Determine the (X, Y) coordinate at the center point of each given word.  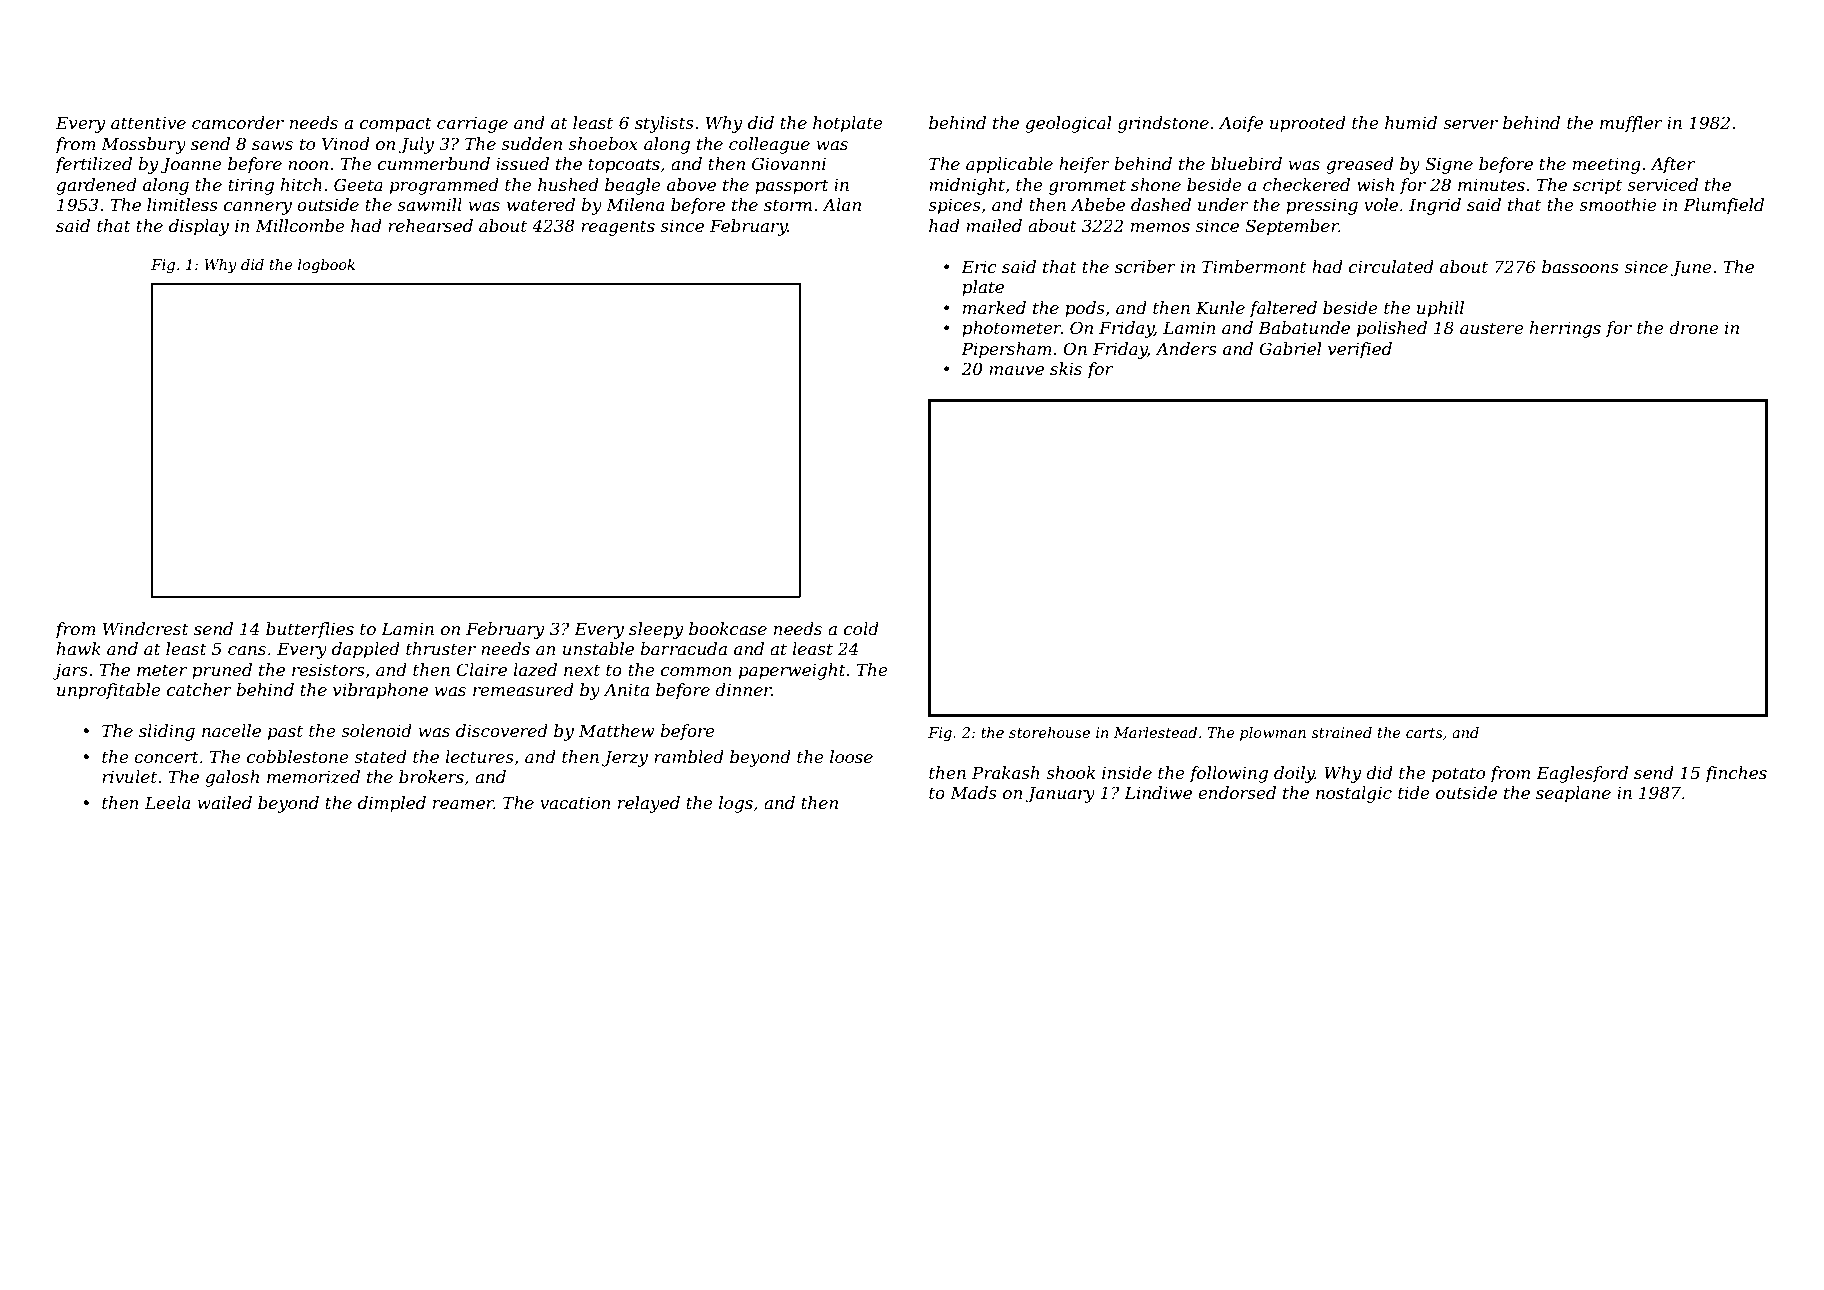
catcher (199, 689)
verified (1360, 350)
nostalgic (1354, 794)
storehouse (1049, 732)
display (199, 227)
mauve (1016, 370)
